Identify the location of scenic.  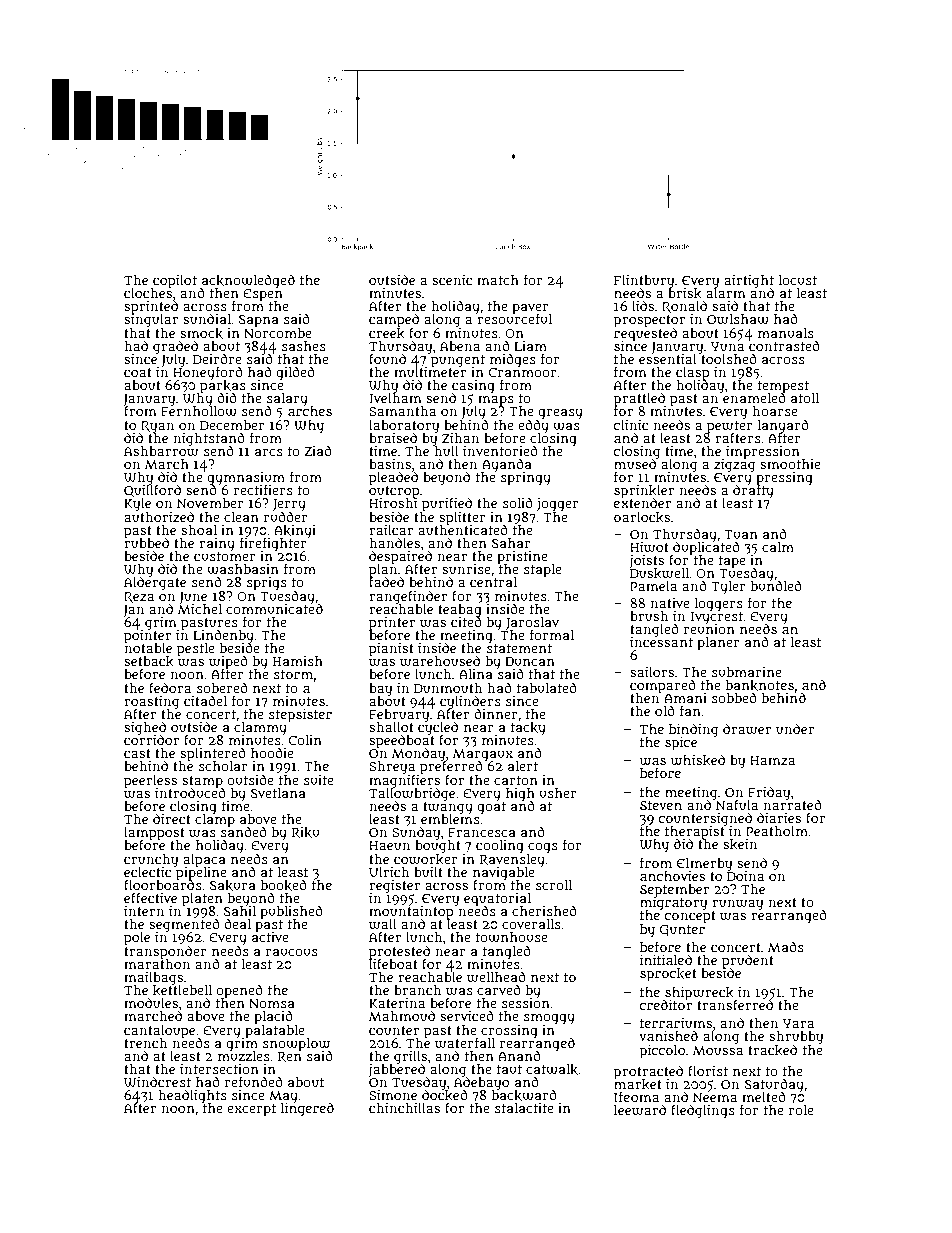
(452, 280).
